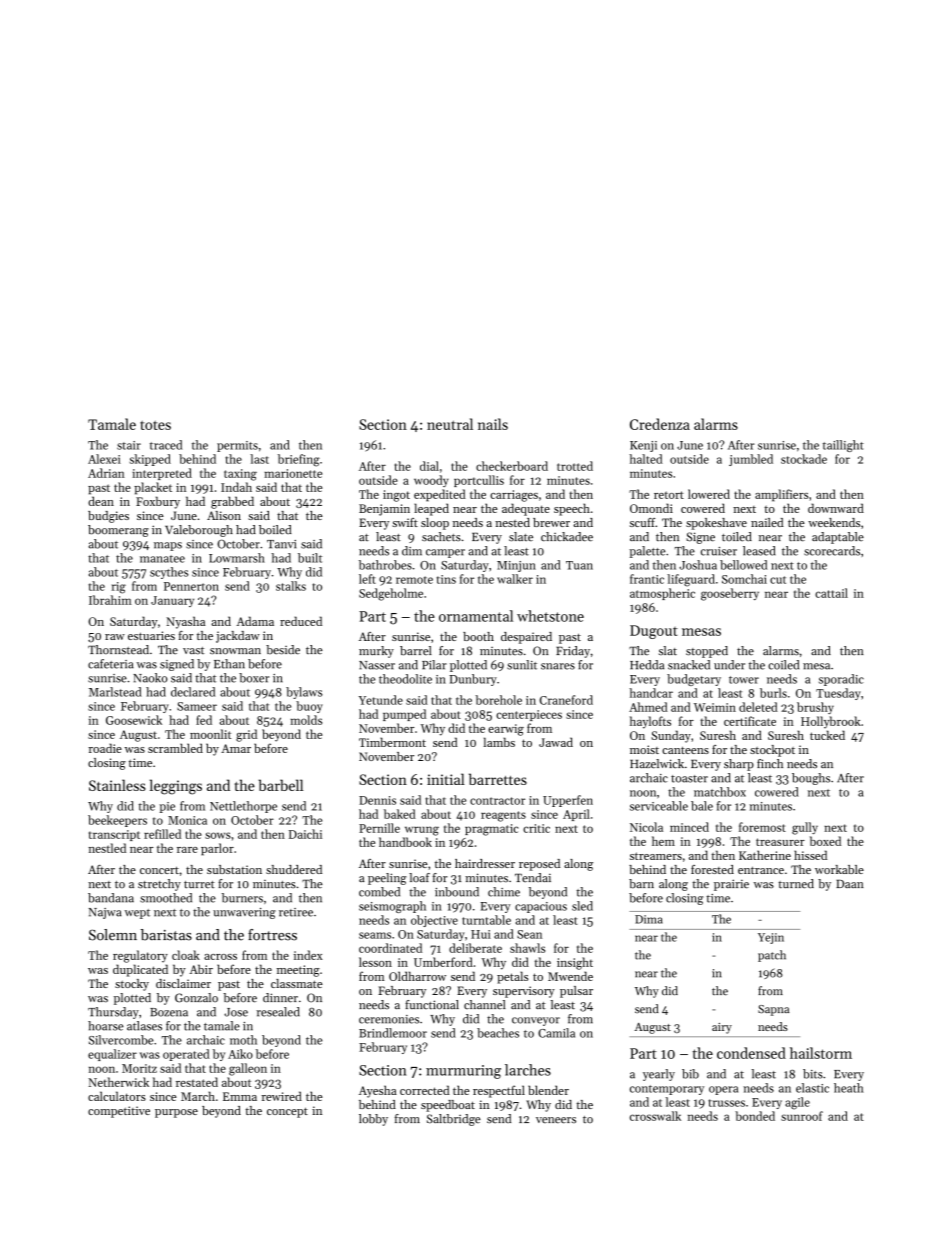  What do you see at coordinates (193, 651) in the screenshot?
I see `vast` at bounding box center [193, 651].
